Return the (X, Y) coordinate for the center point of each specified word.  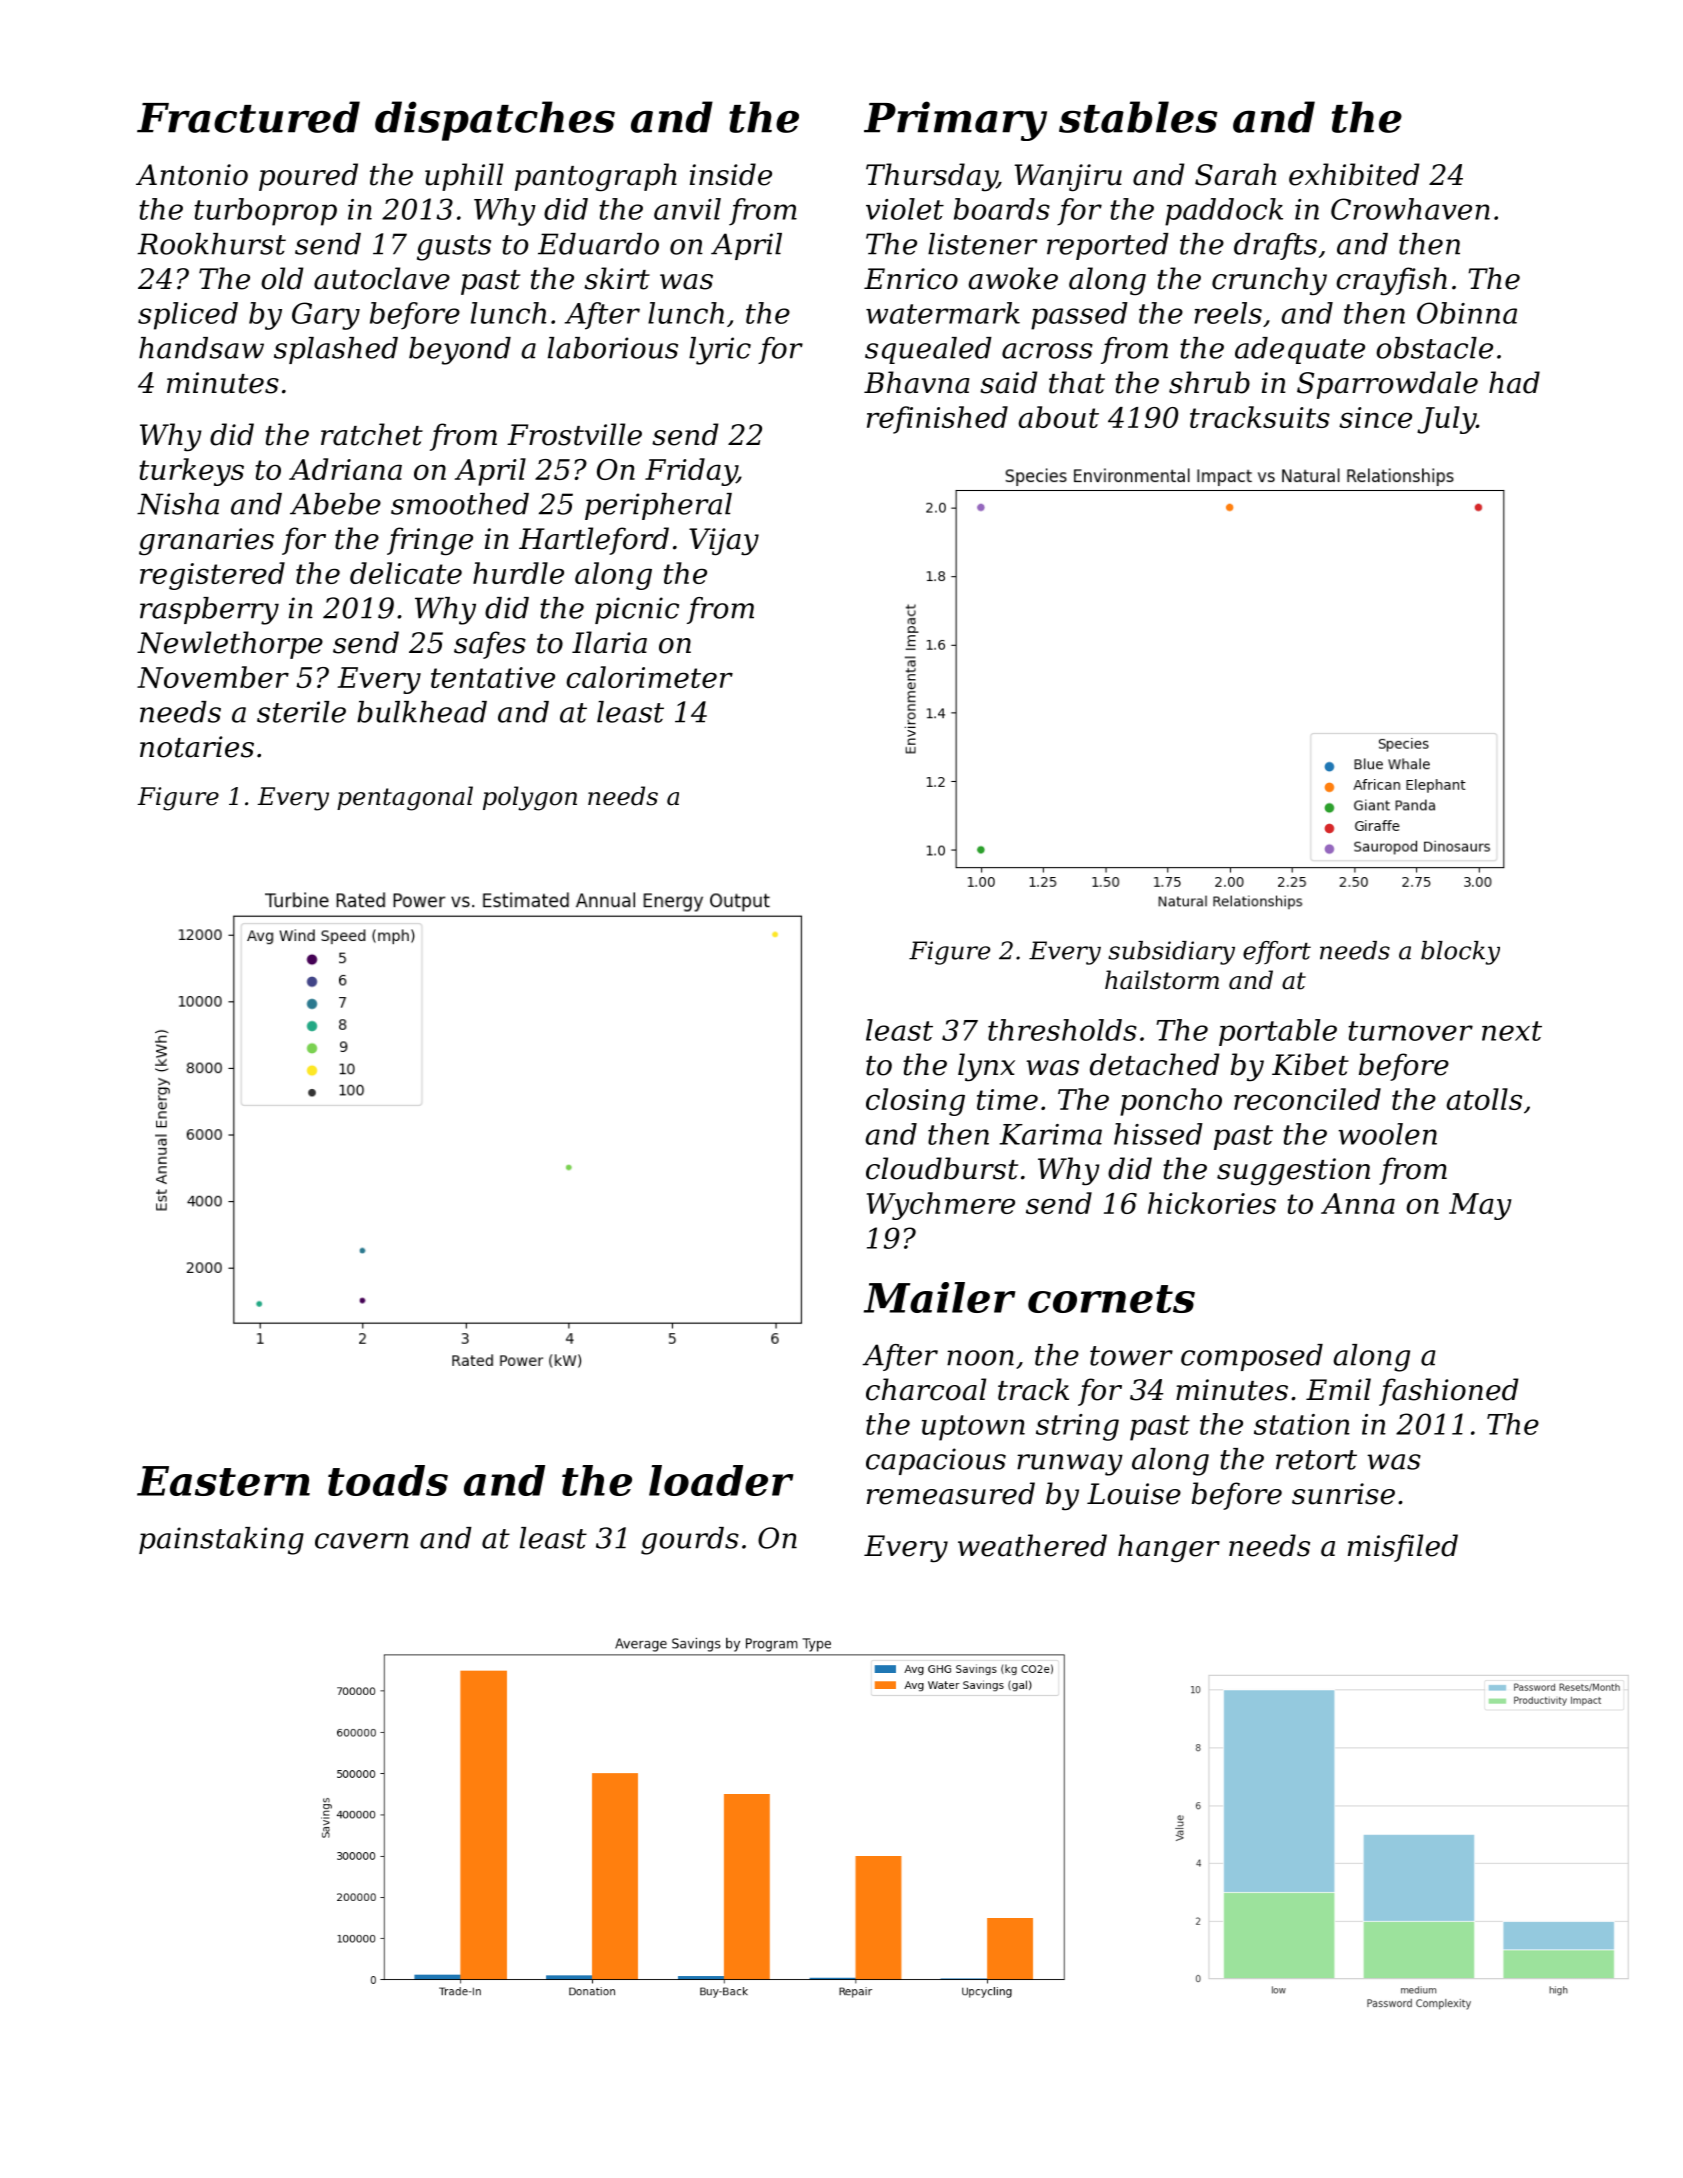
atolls (1484, 1099)
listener (982, 244)
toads (388, 1480)
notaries (197, 747)
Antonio (192, 175)
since (1375, 417)
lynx (986, 1067)
